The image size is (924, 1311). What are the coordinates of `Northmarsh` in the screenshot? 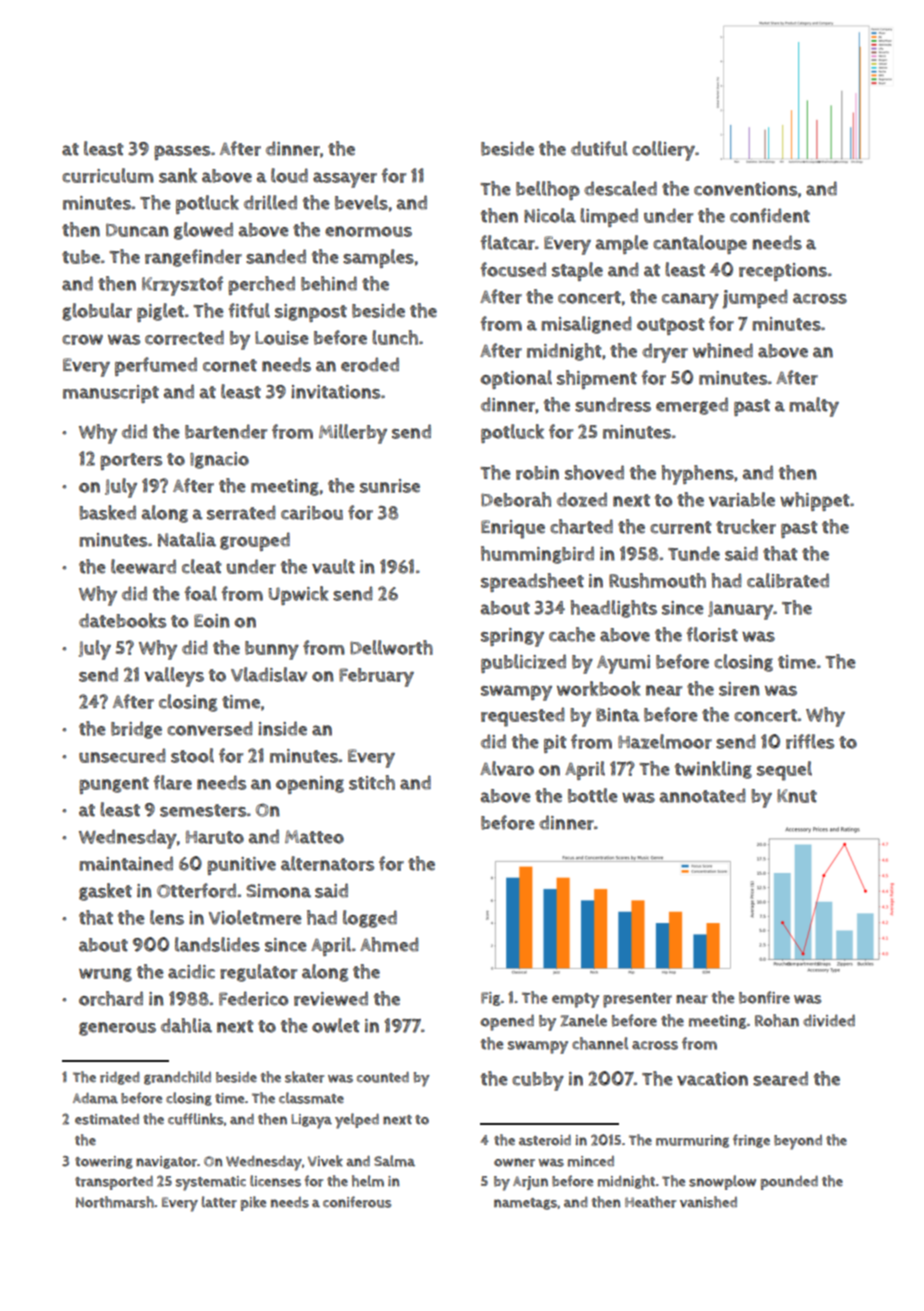 It's located at (115, 1202).
